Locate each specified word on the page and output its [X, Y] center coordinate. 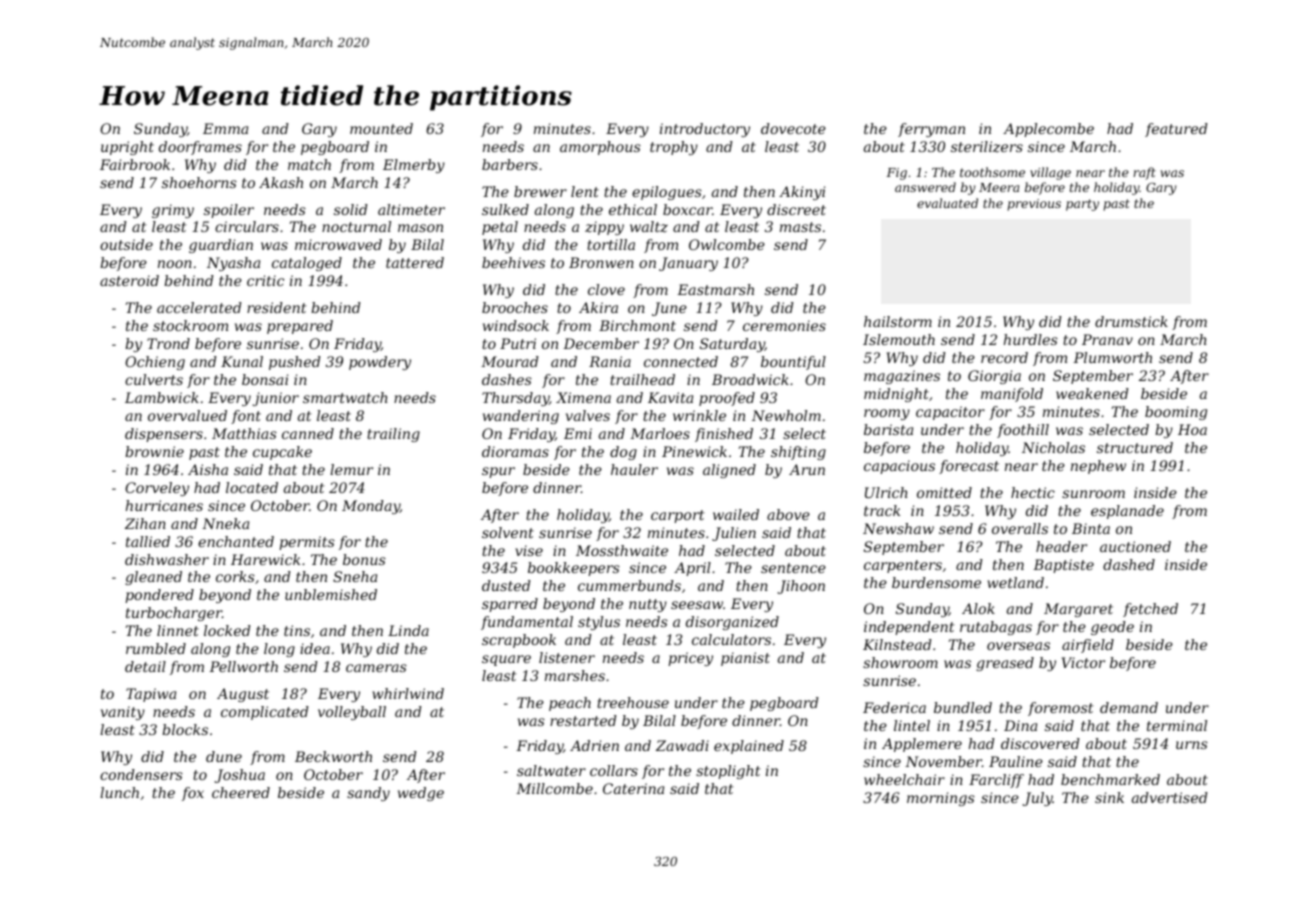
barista [888, 429]
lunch [119, 792]
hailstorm [898, 321]
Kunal [242, 361]
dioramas [515, 451]
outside [126, 244]
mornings [941, 799]
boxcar [687, 209]
